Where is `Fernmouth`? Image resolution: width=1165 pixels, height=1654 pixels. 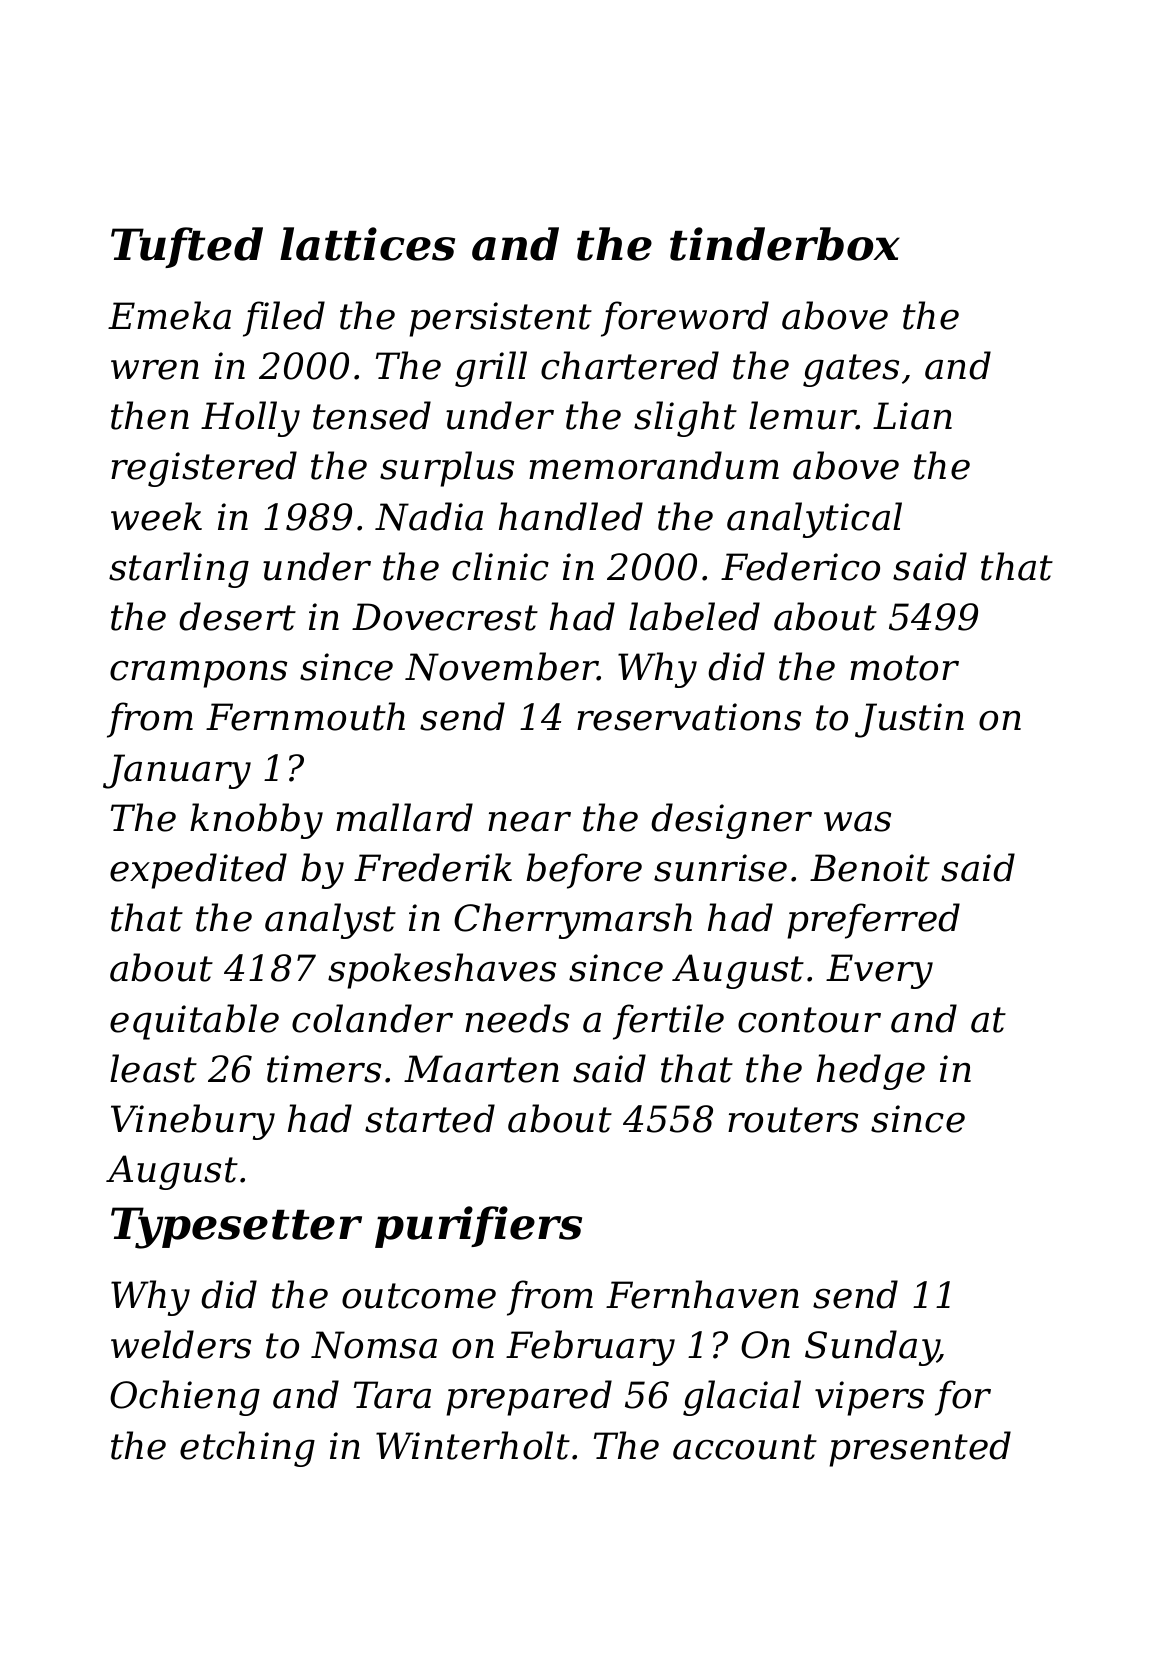 Fernmouth is located at coordinates (305, 716).
